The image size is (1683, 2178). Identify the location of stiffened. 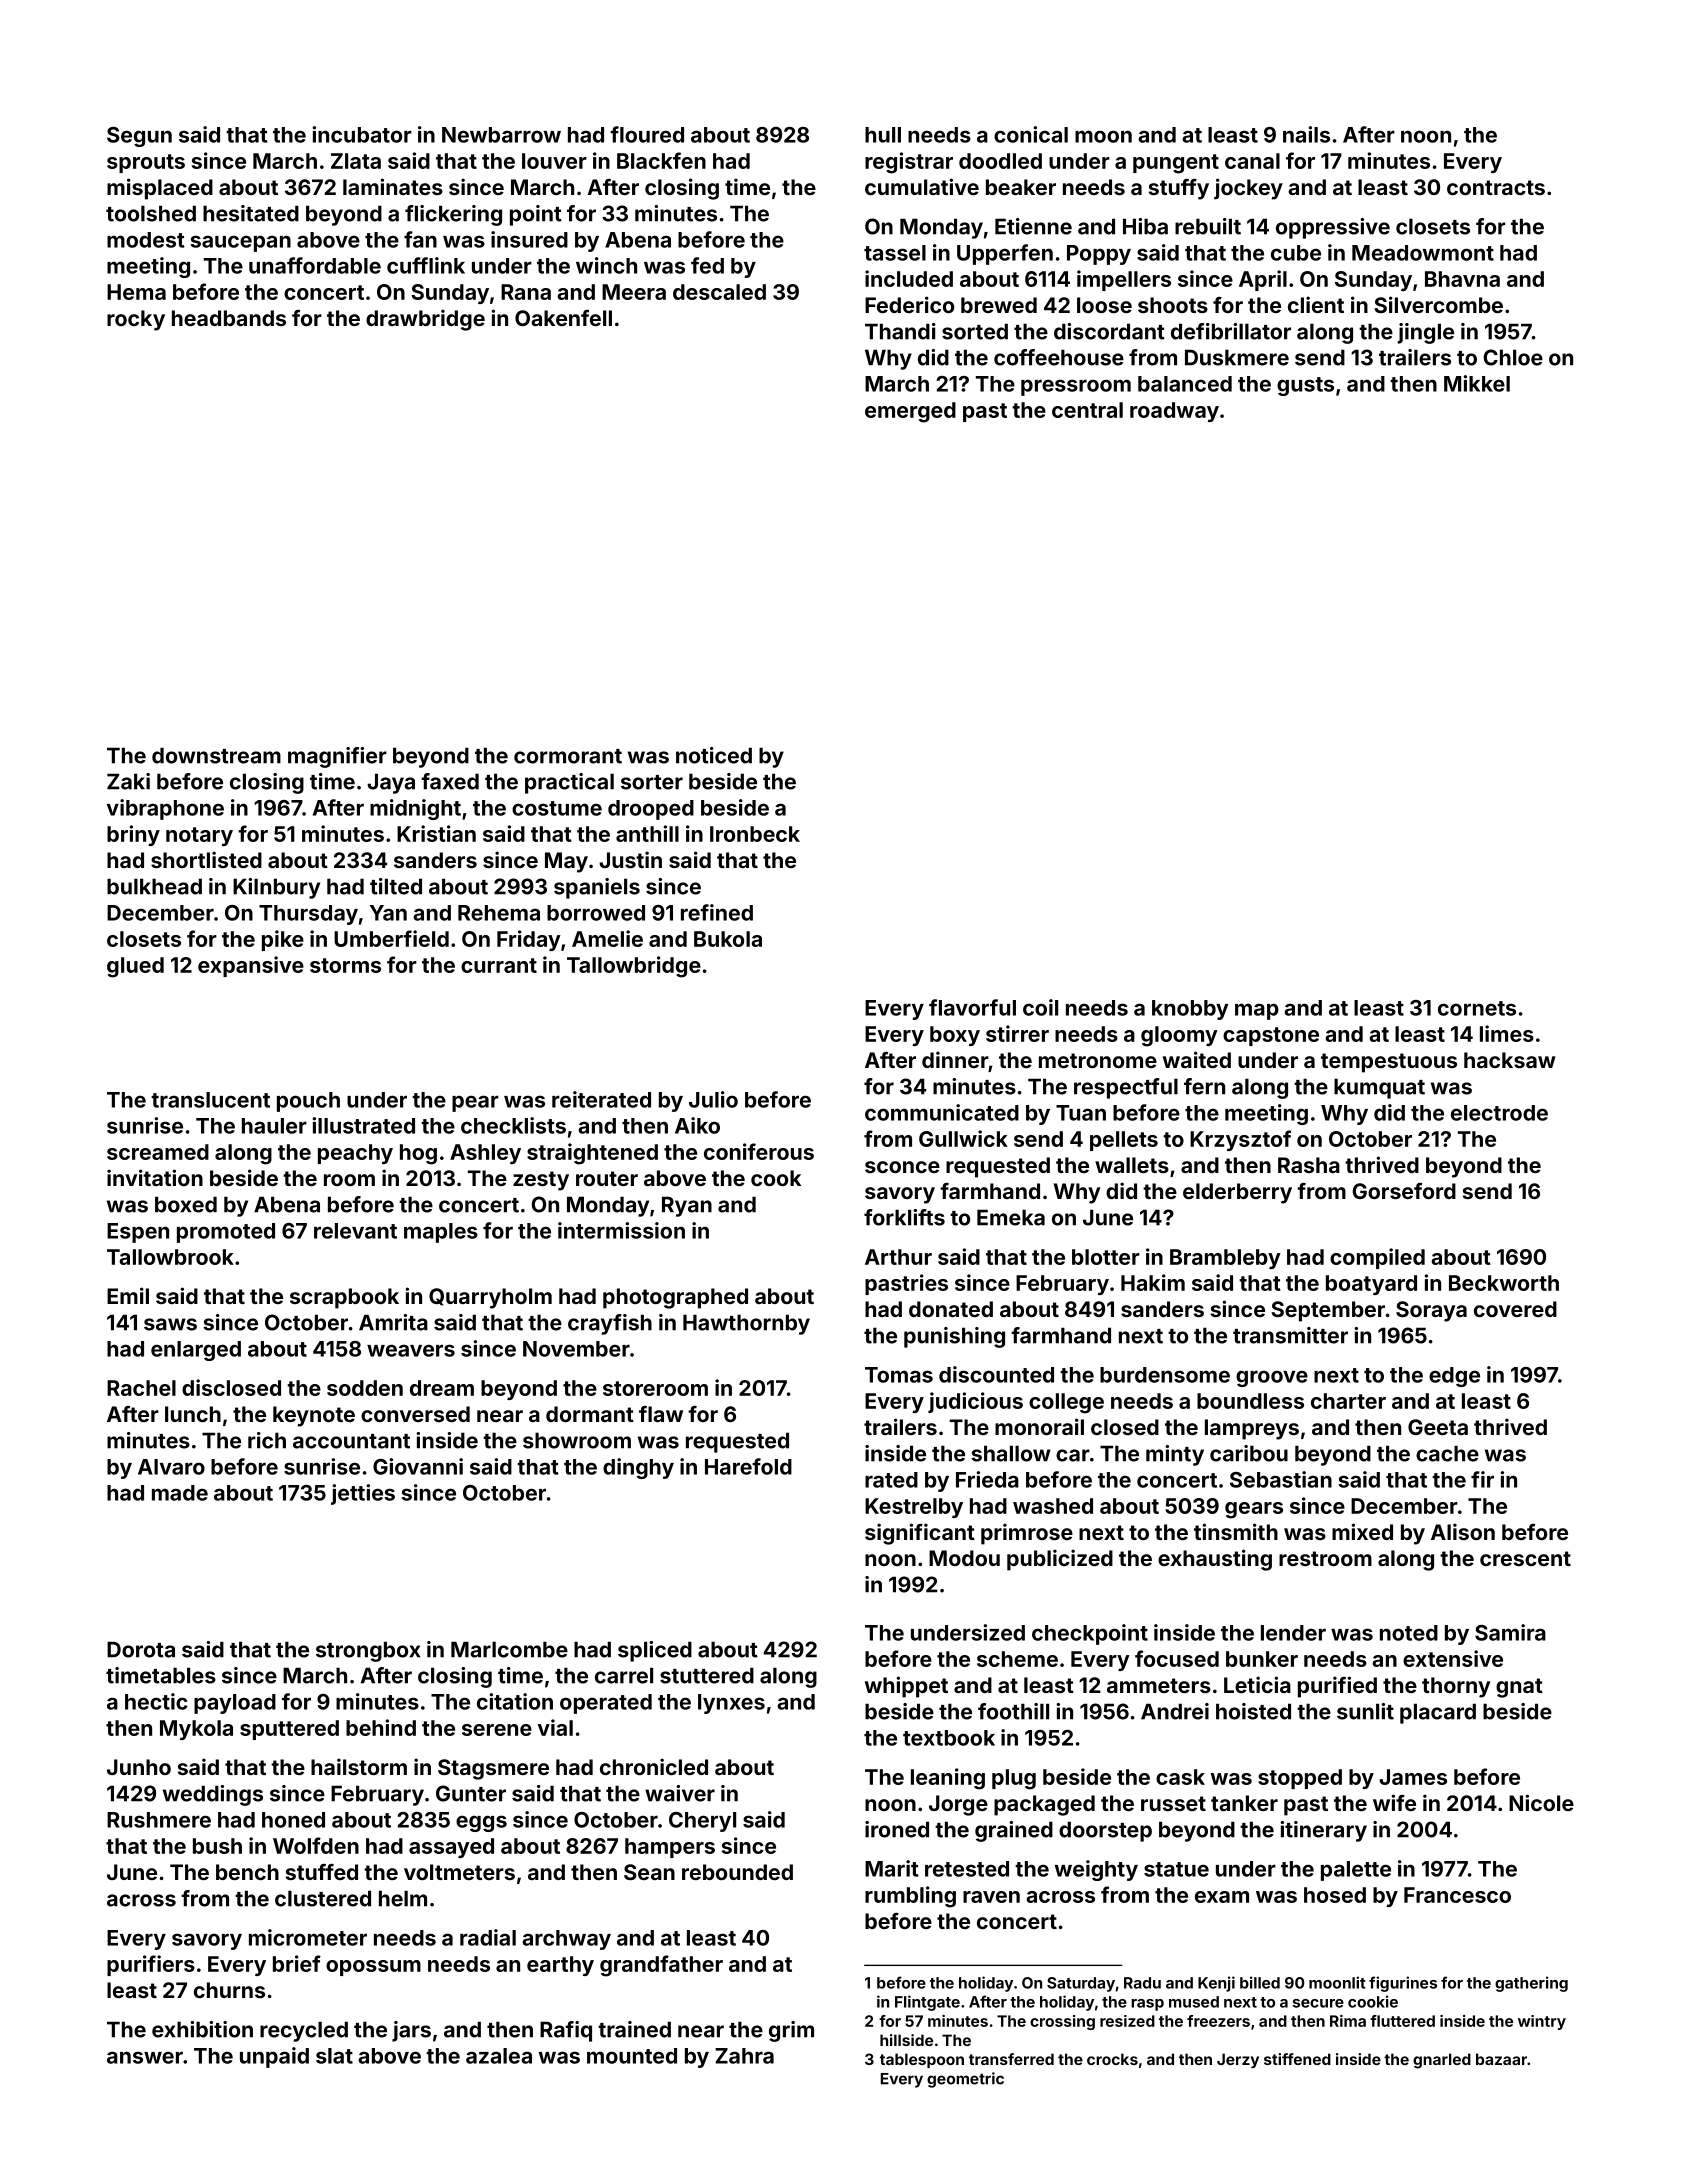
(1297, 2059).
